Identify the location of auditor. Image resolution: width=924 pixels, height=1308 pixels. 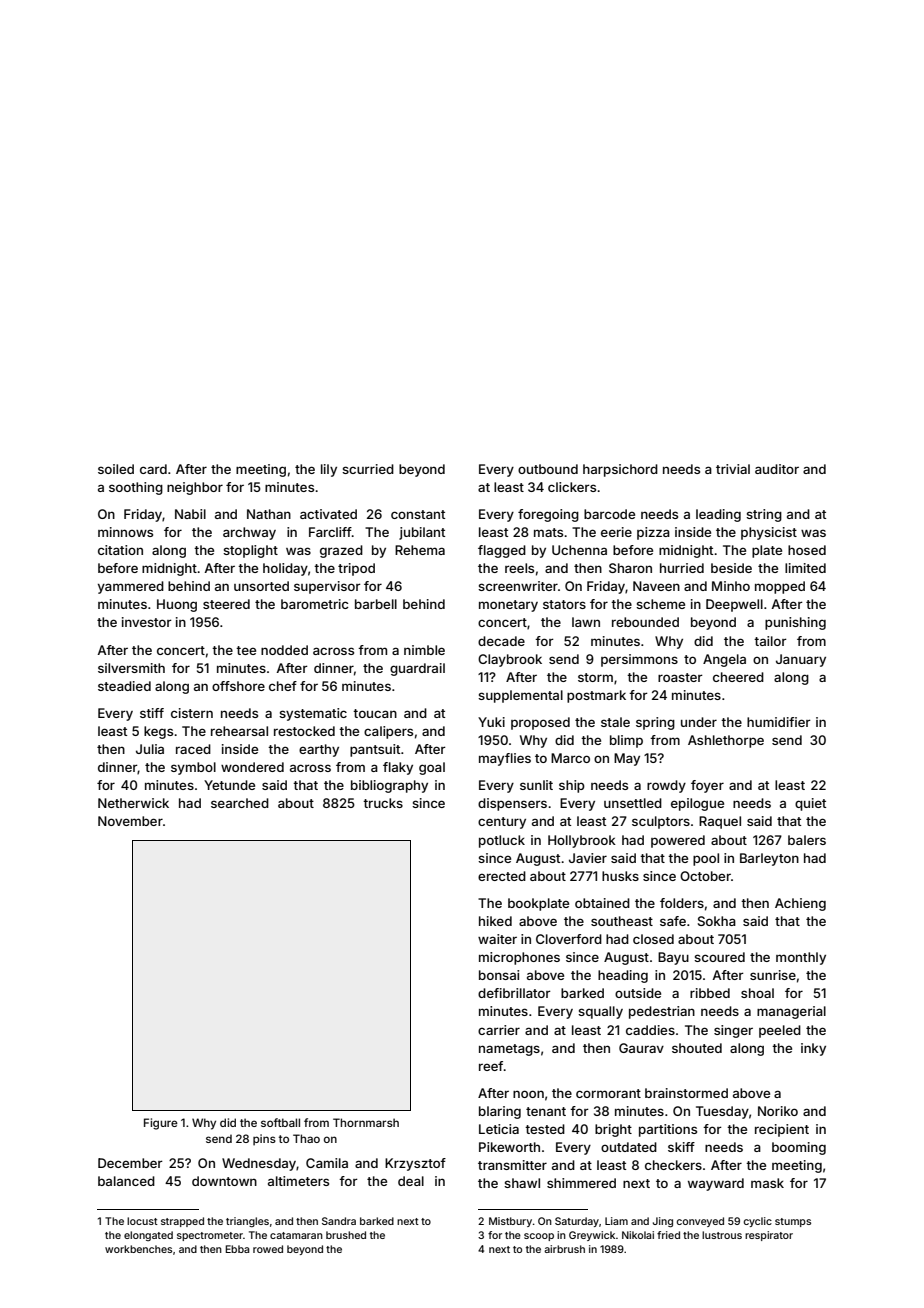
(777, 469).
